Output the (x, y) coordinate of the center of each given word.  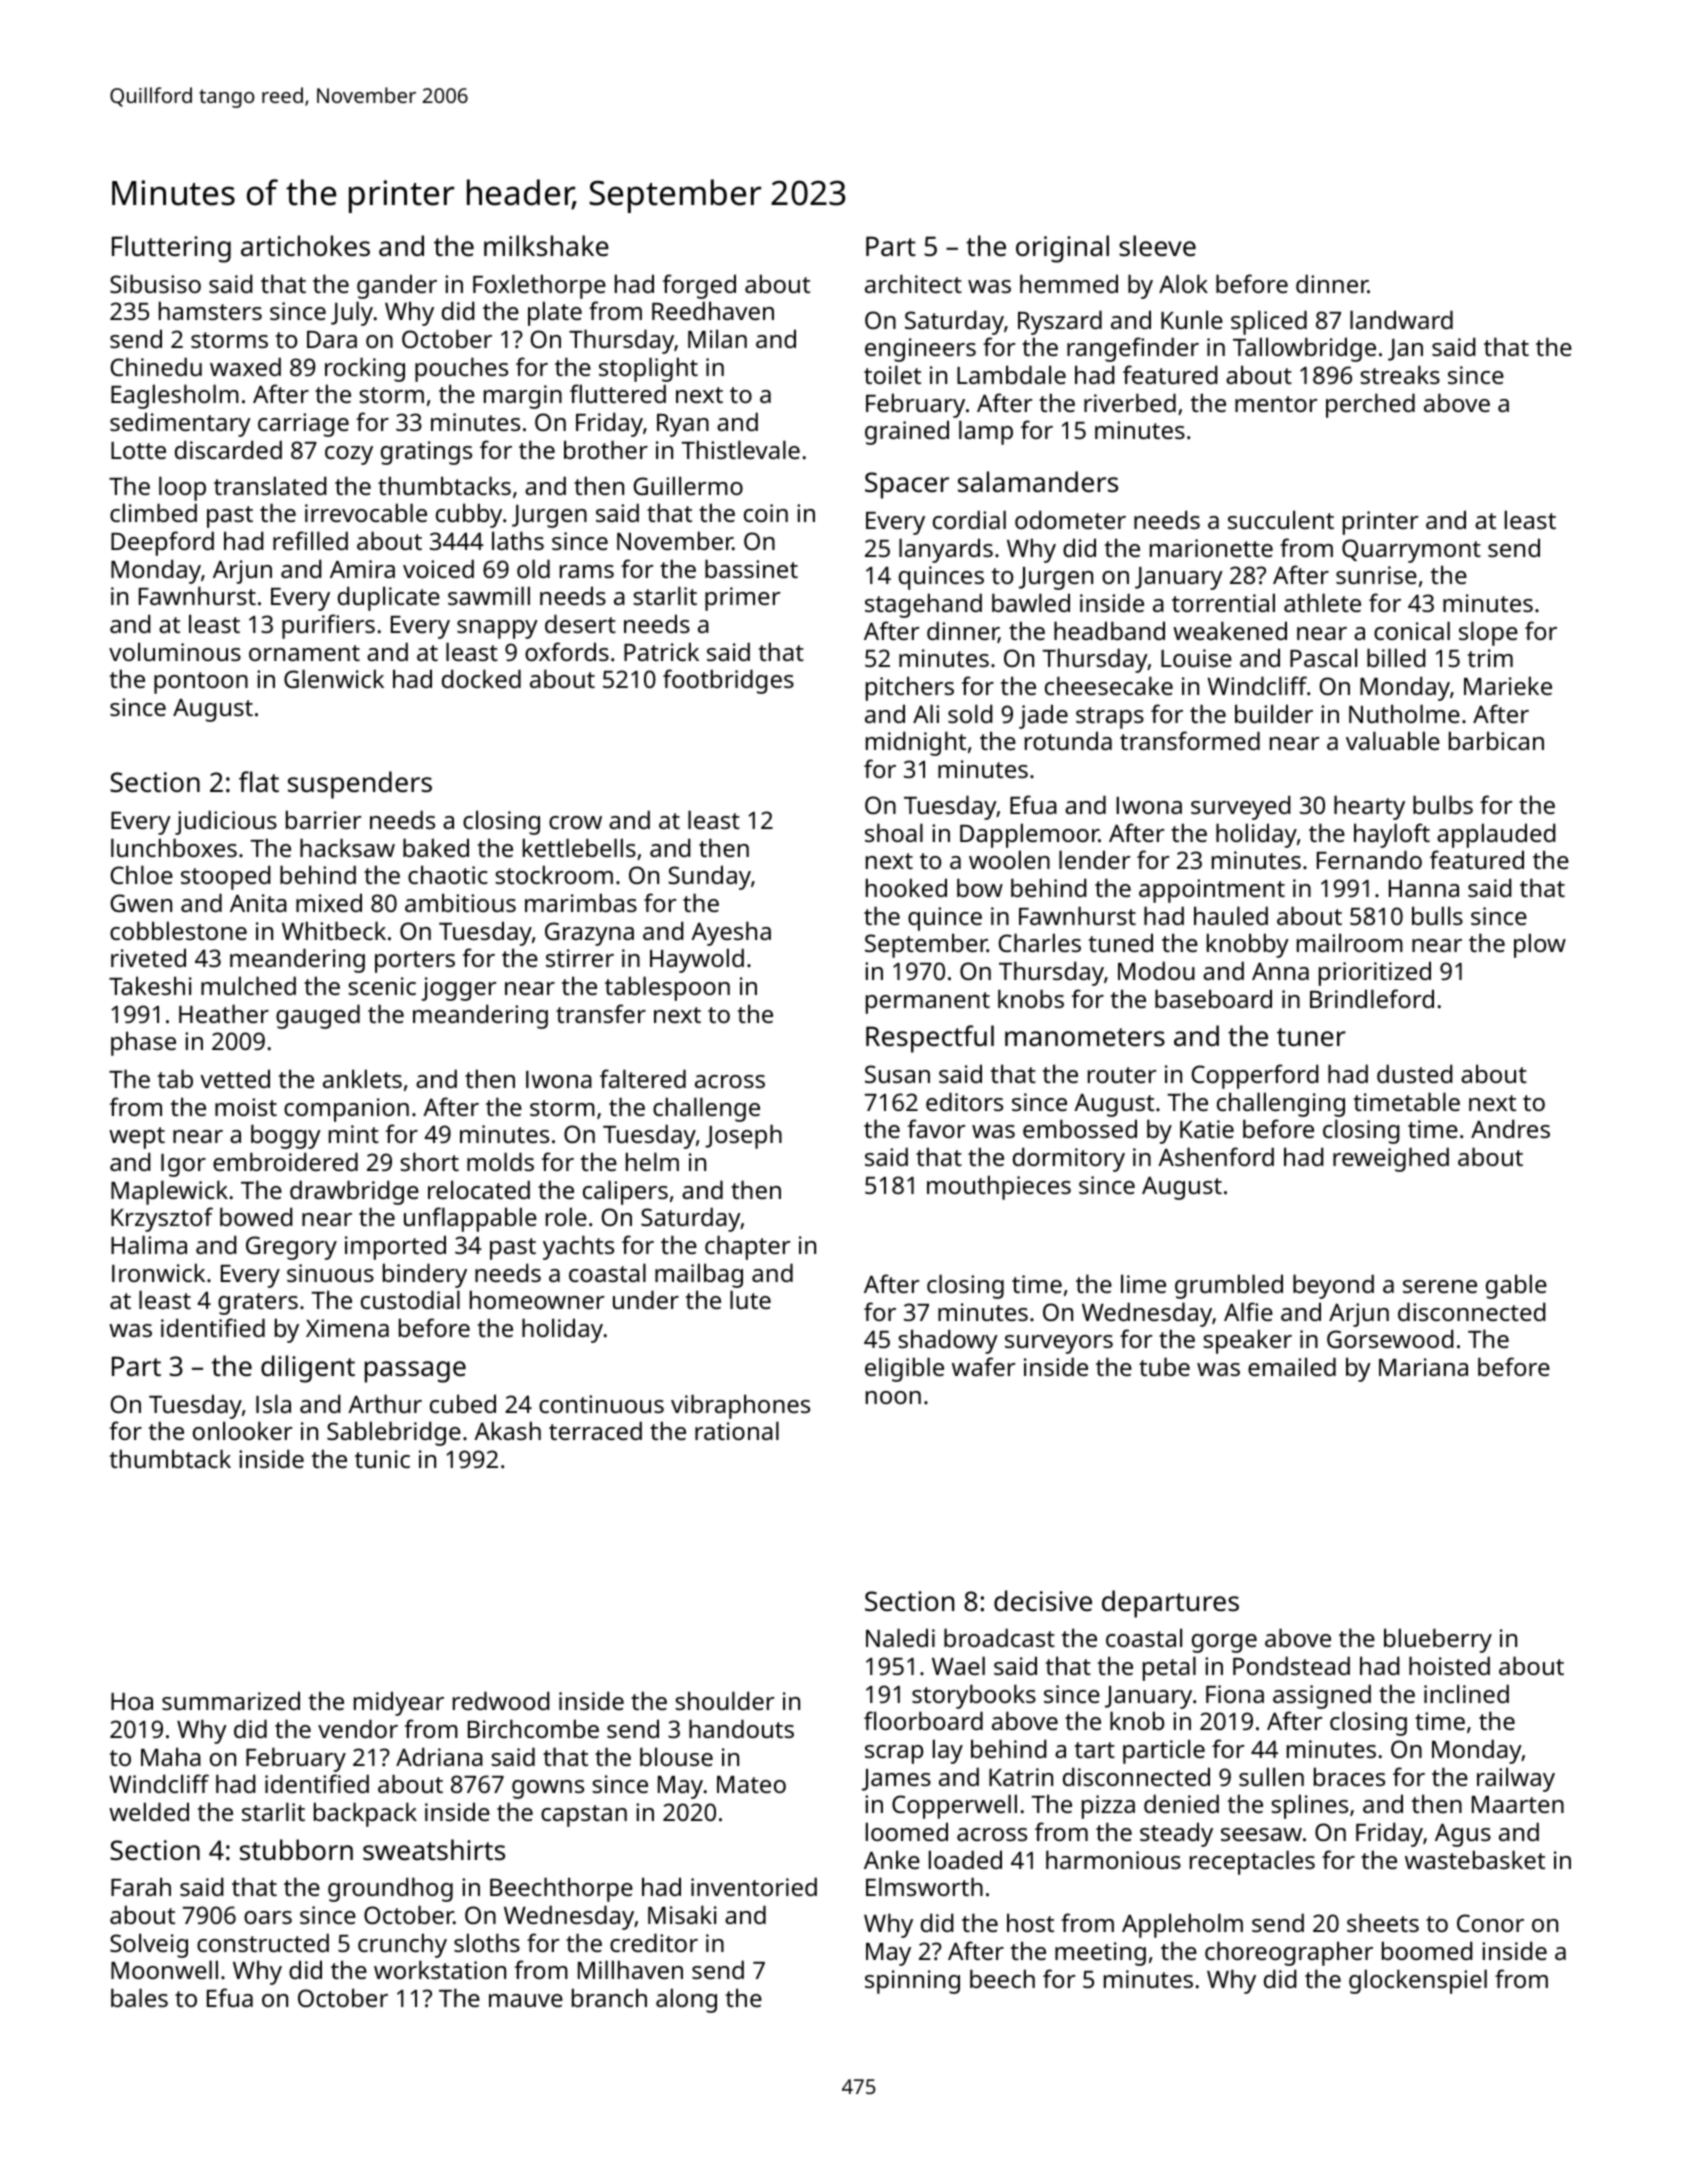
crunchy (402, 1945)
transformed (1190, 740)
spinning (912, 1982)
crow (575, 822)
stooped (226, 877)
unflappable (470, 1219)
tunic (382, 1459)
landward (1401, 319)
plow (1540, 945)
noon (893, 1397)
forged (699, 286)
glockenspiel (1418, 1981)
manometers (1085, 1037)
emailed (1292, 1366)
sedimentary (180, 424)
